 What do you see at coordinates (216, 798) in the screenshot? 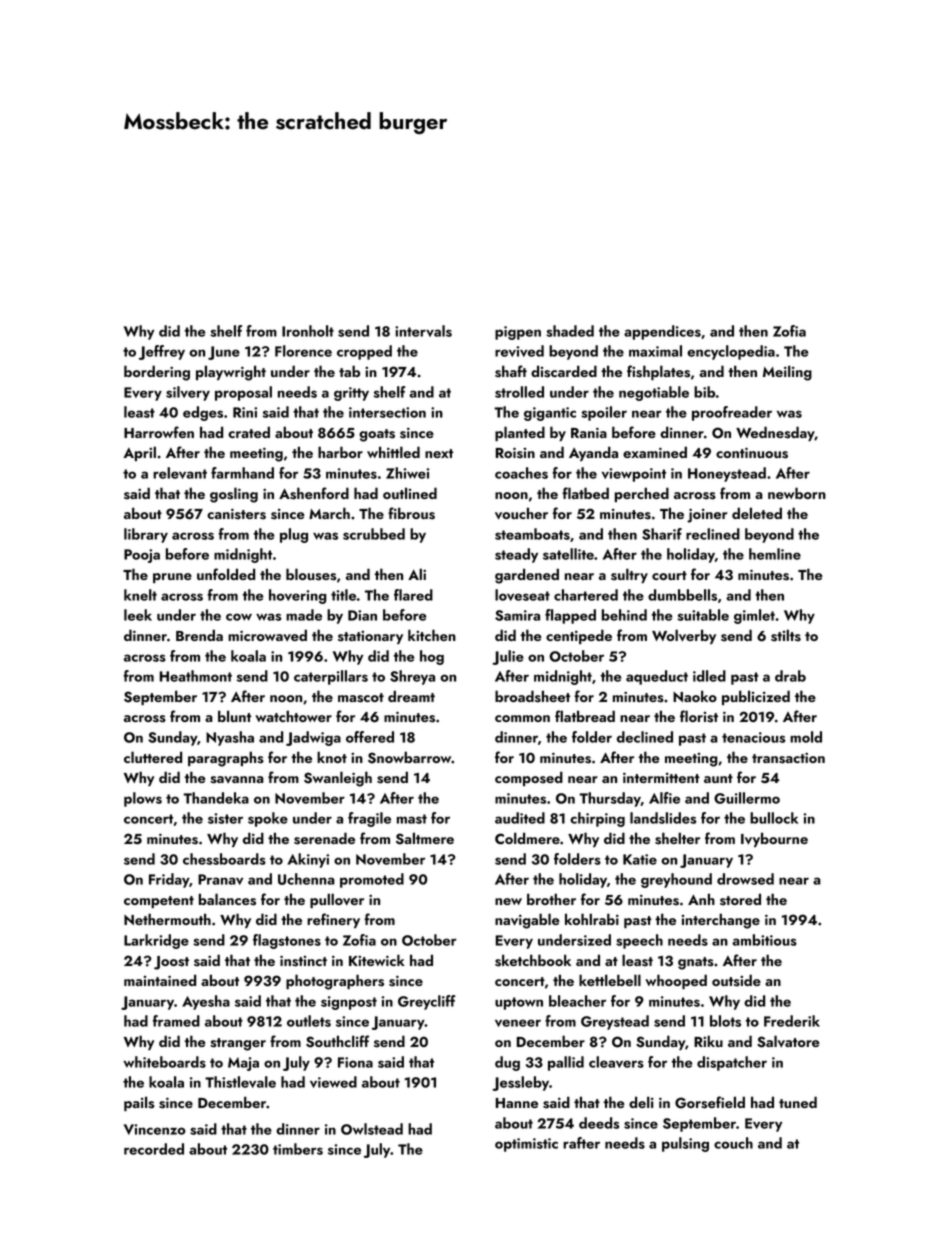
I see `Thandeka` at bounding box center [216, 798].
